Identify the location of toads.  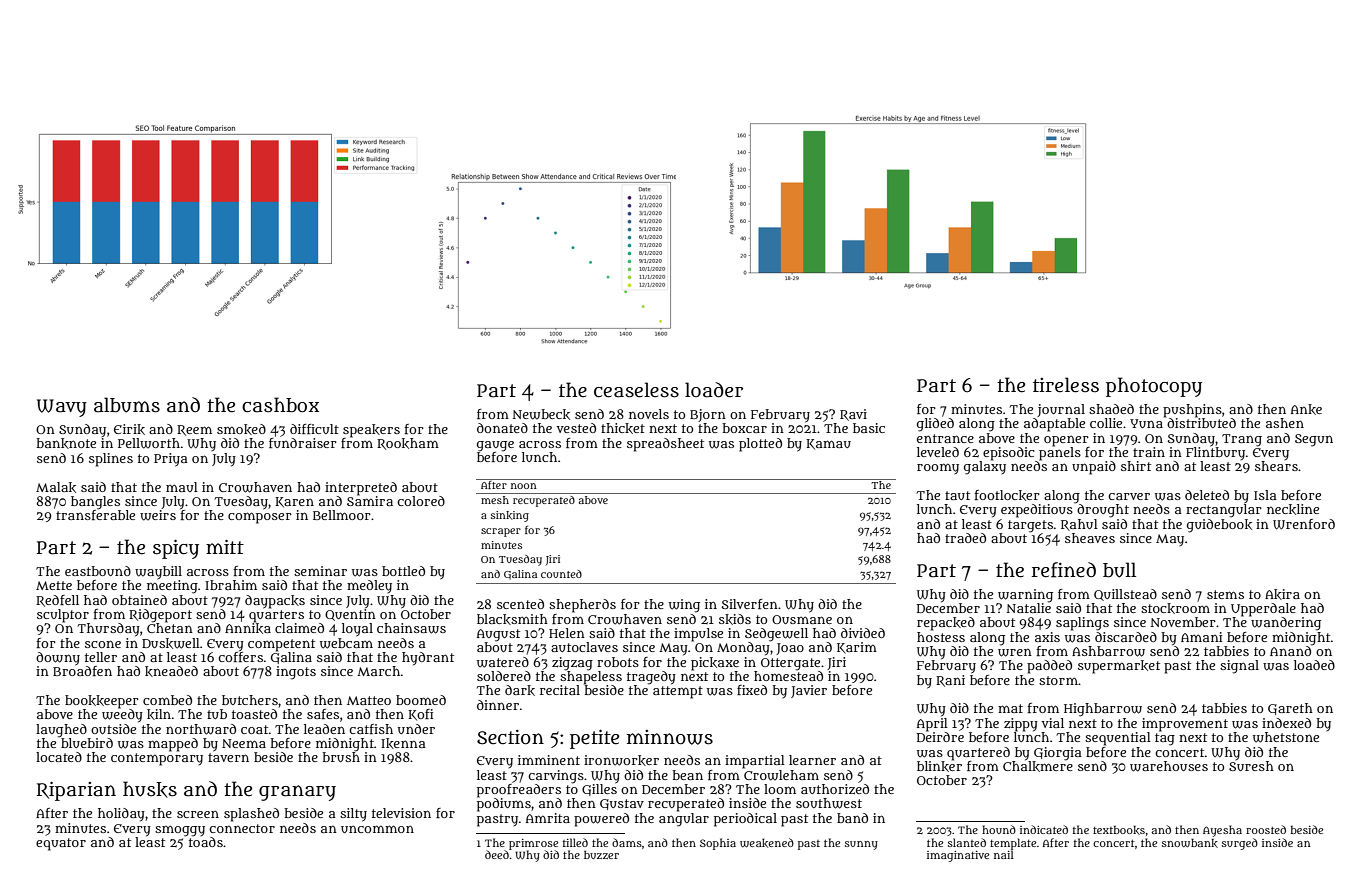
(206, 841).
